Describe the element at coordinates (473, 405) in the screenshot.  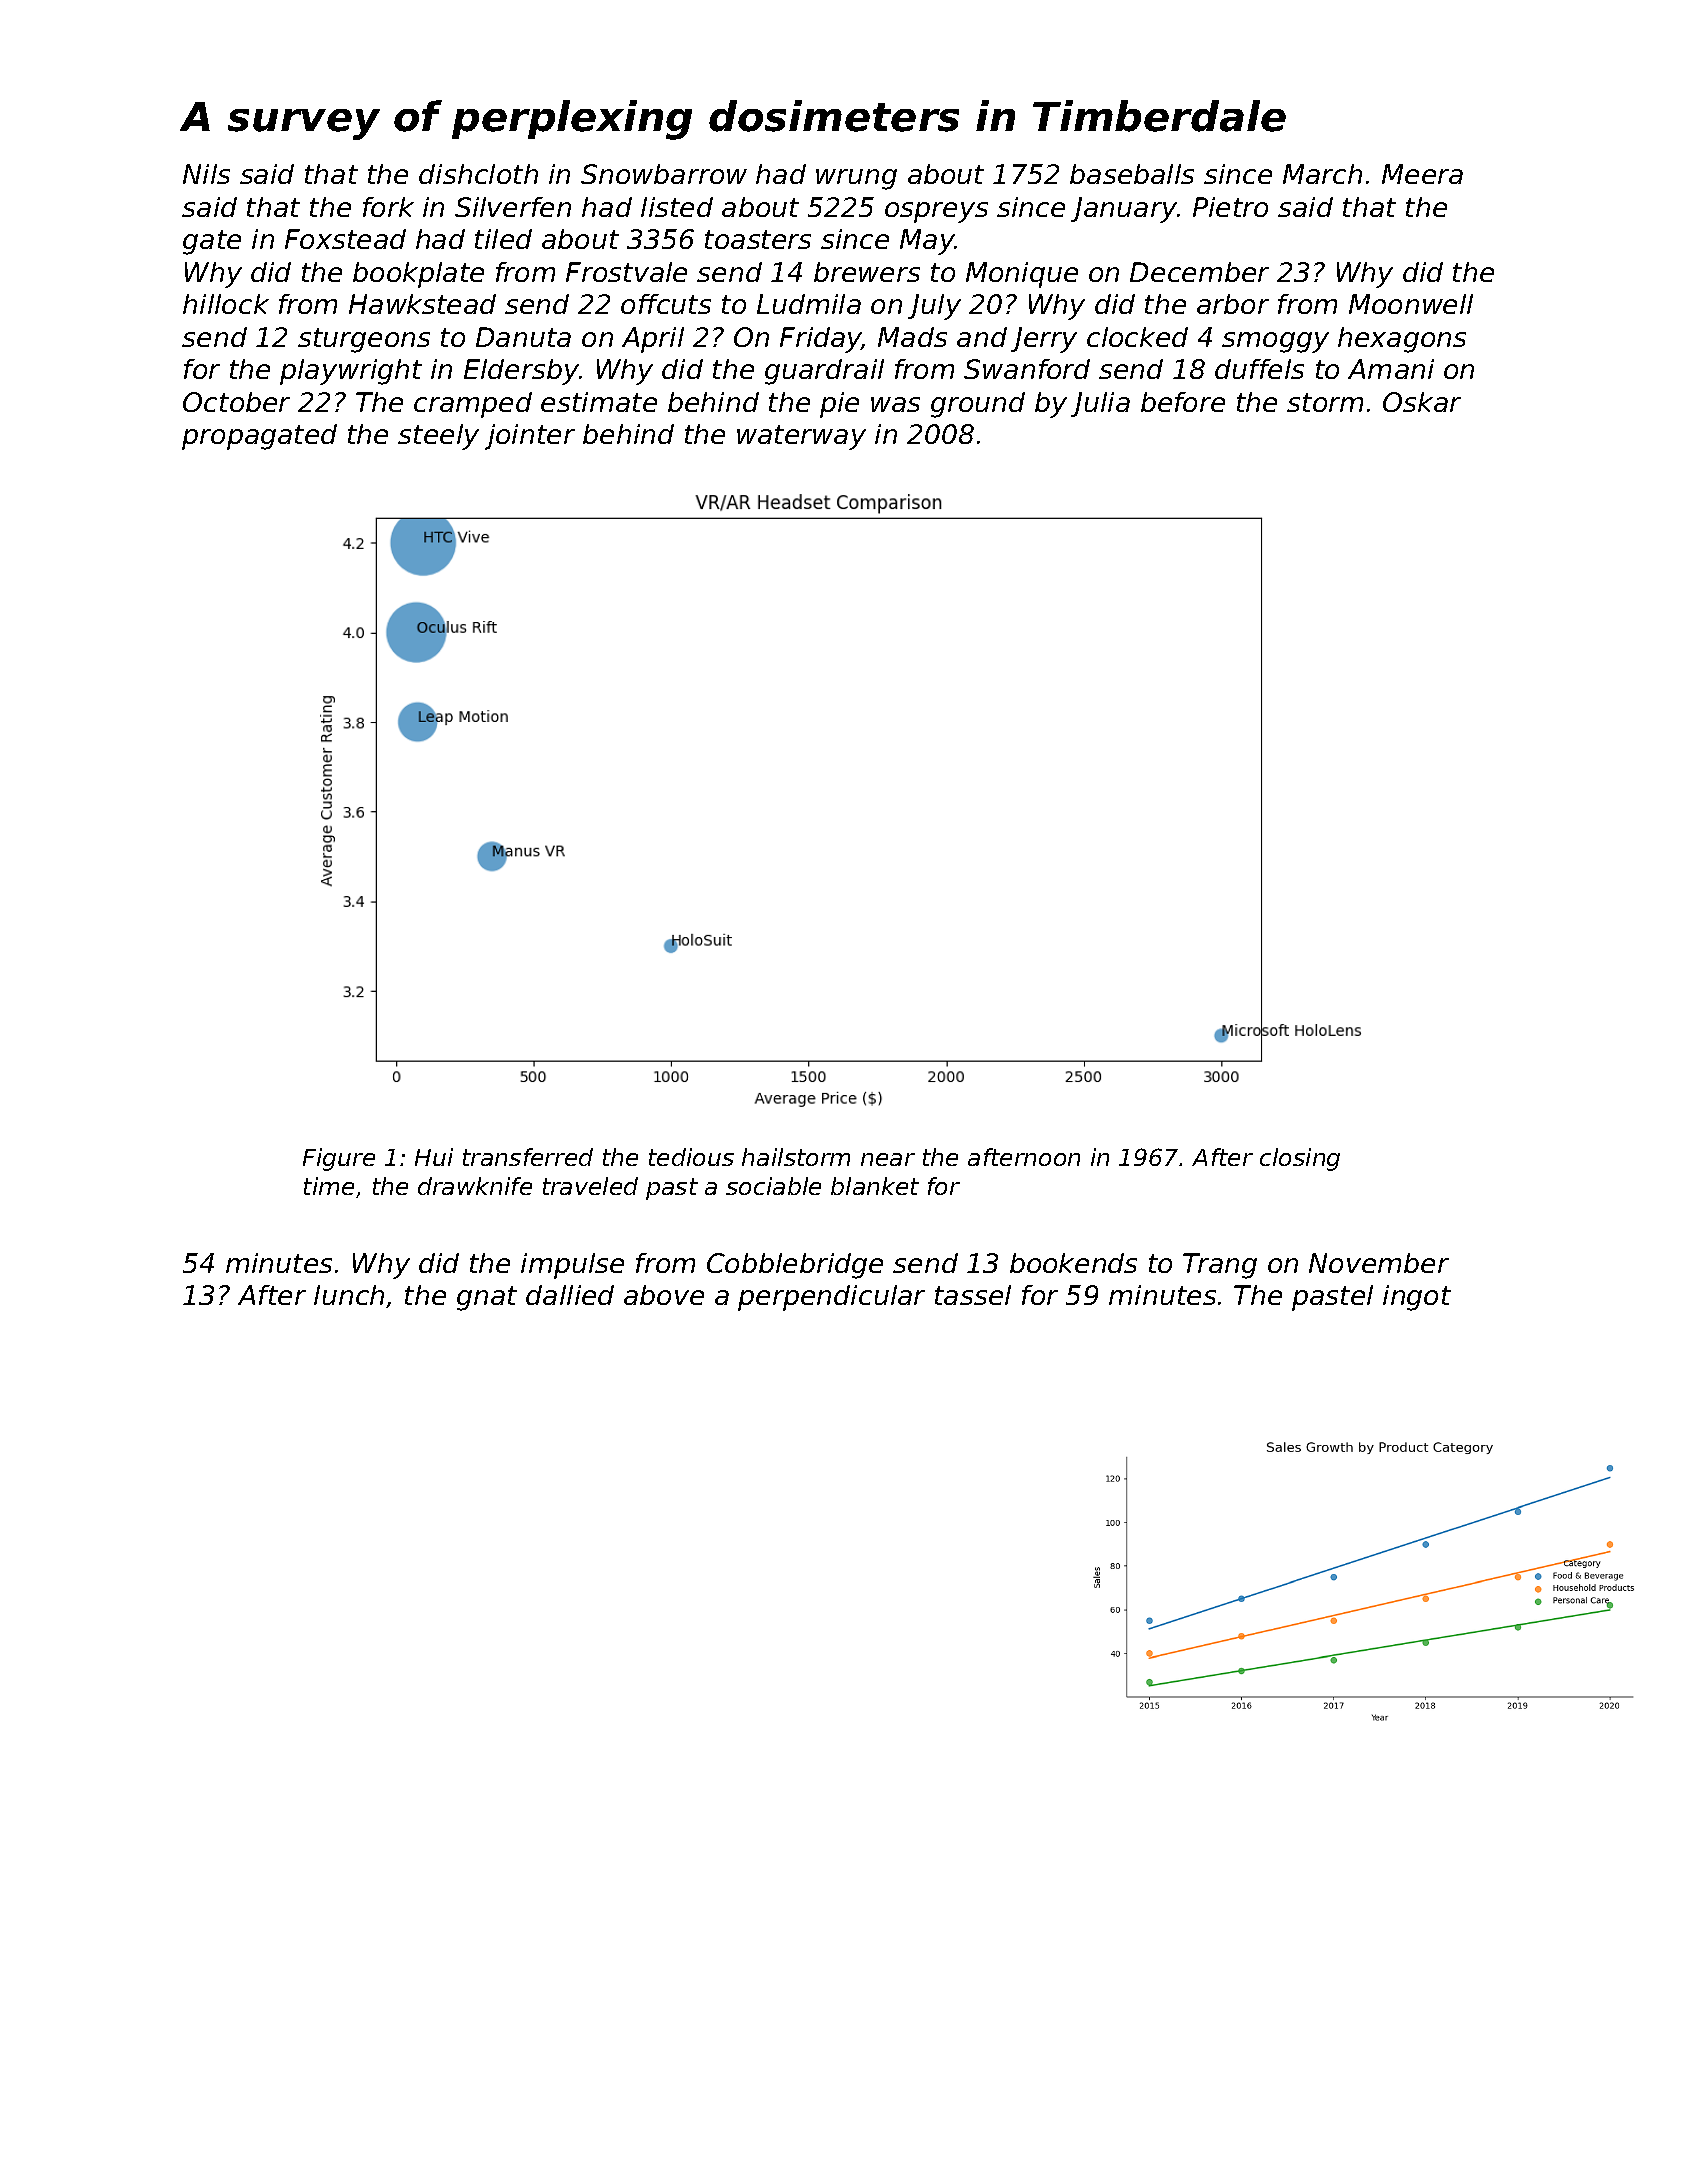
I see `cramped` at that location.
